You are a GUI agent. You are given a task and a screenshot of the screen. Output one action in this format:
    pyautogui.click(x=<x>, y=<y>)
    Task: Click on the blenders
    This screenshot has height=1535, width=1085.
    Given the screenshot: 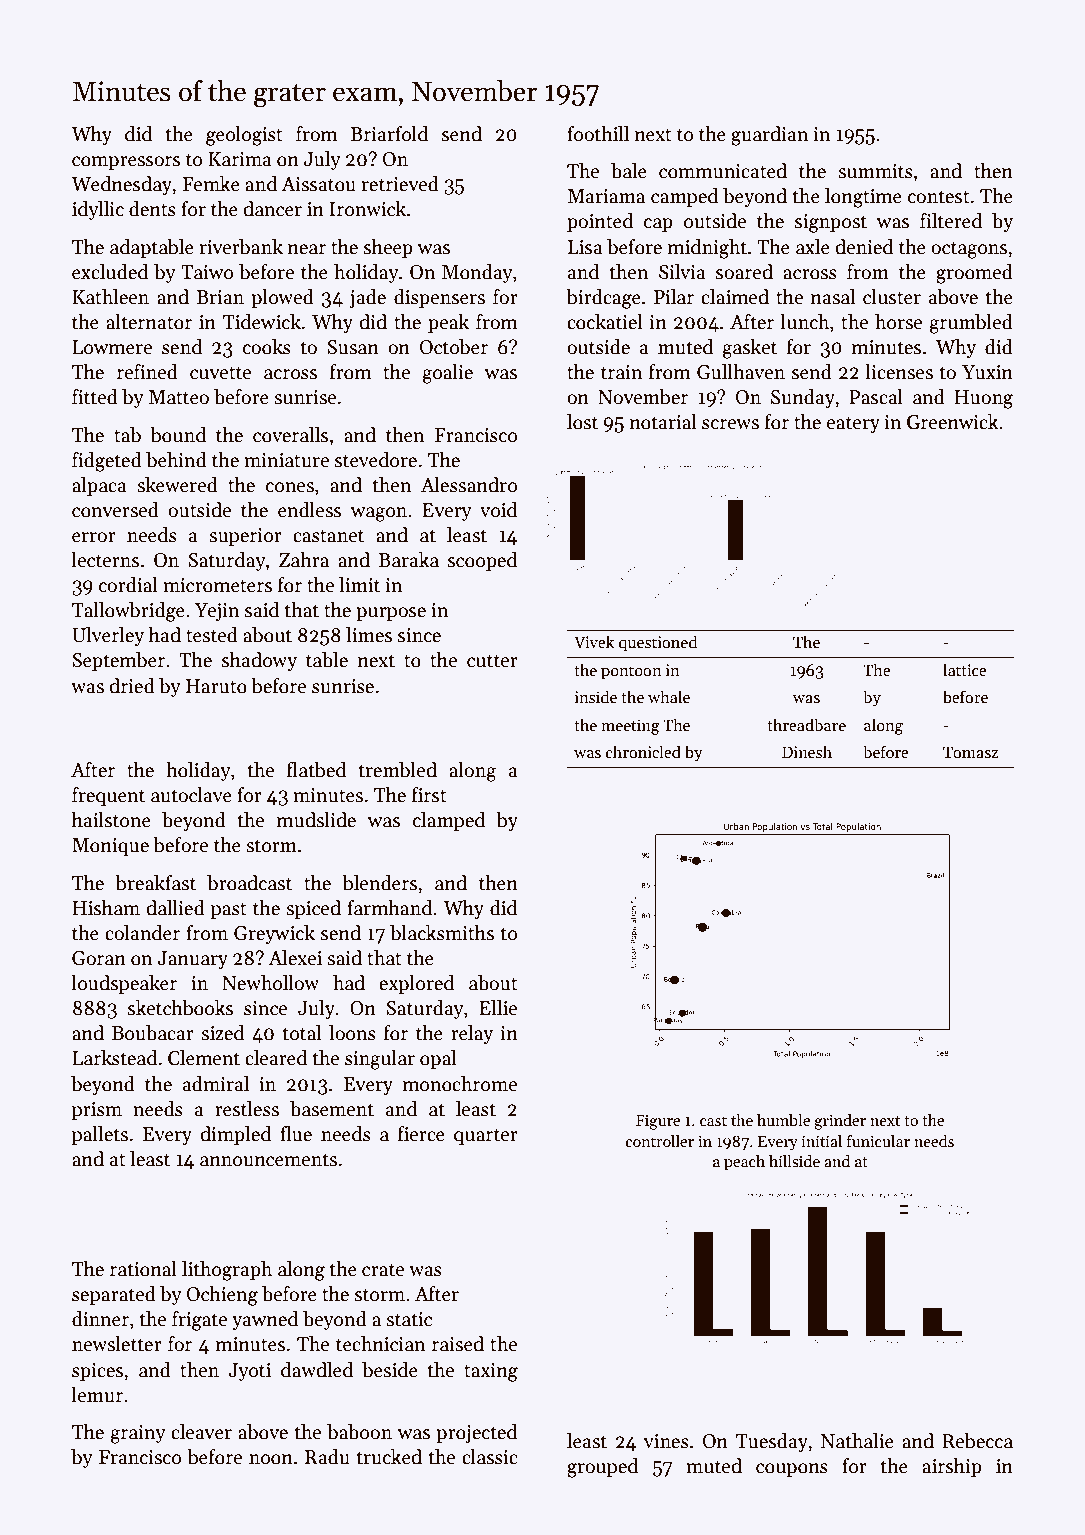 What is the action you would take?
    pyautogui.click(x=379, y=883)
